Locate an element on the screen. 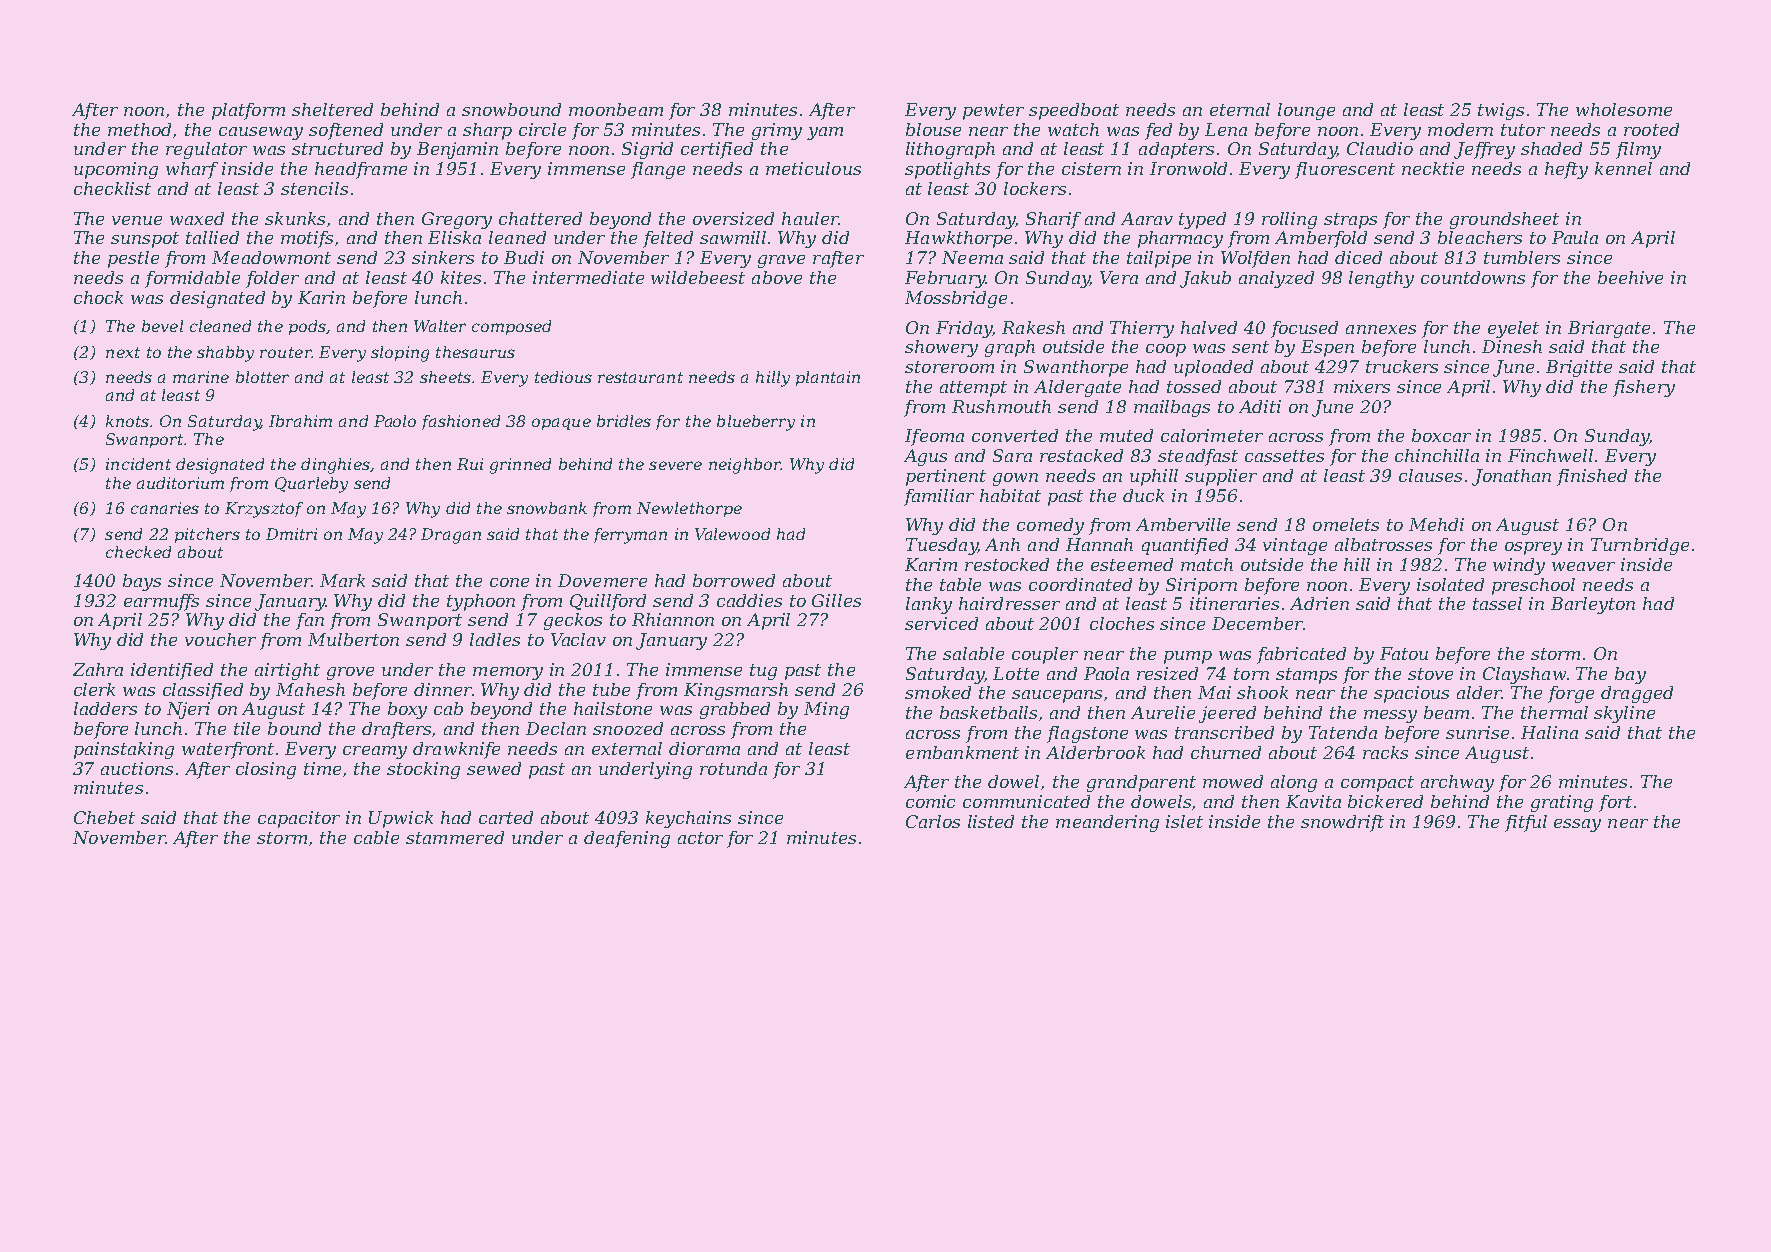 This screenshot has height=1252, width=1771. typhoon is located at coordinates (481, 602).
